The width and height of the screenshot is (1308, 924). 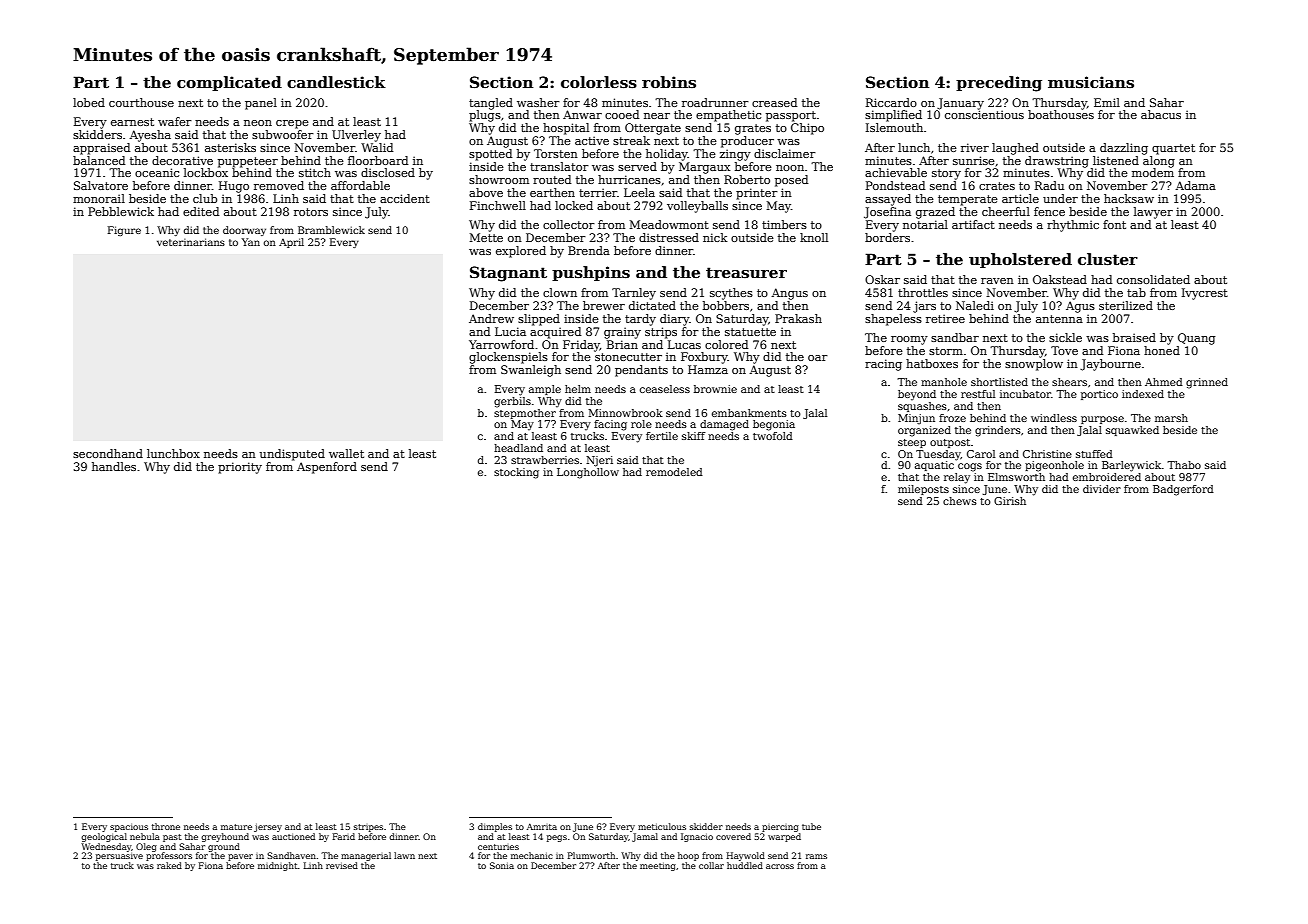 What do you see at coordinates (99, 198) in the screenshot?
I see `monorail` at bounding box center [99, 198].
